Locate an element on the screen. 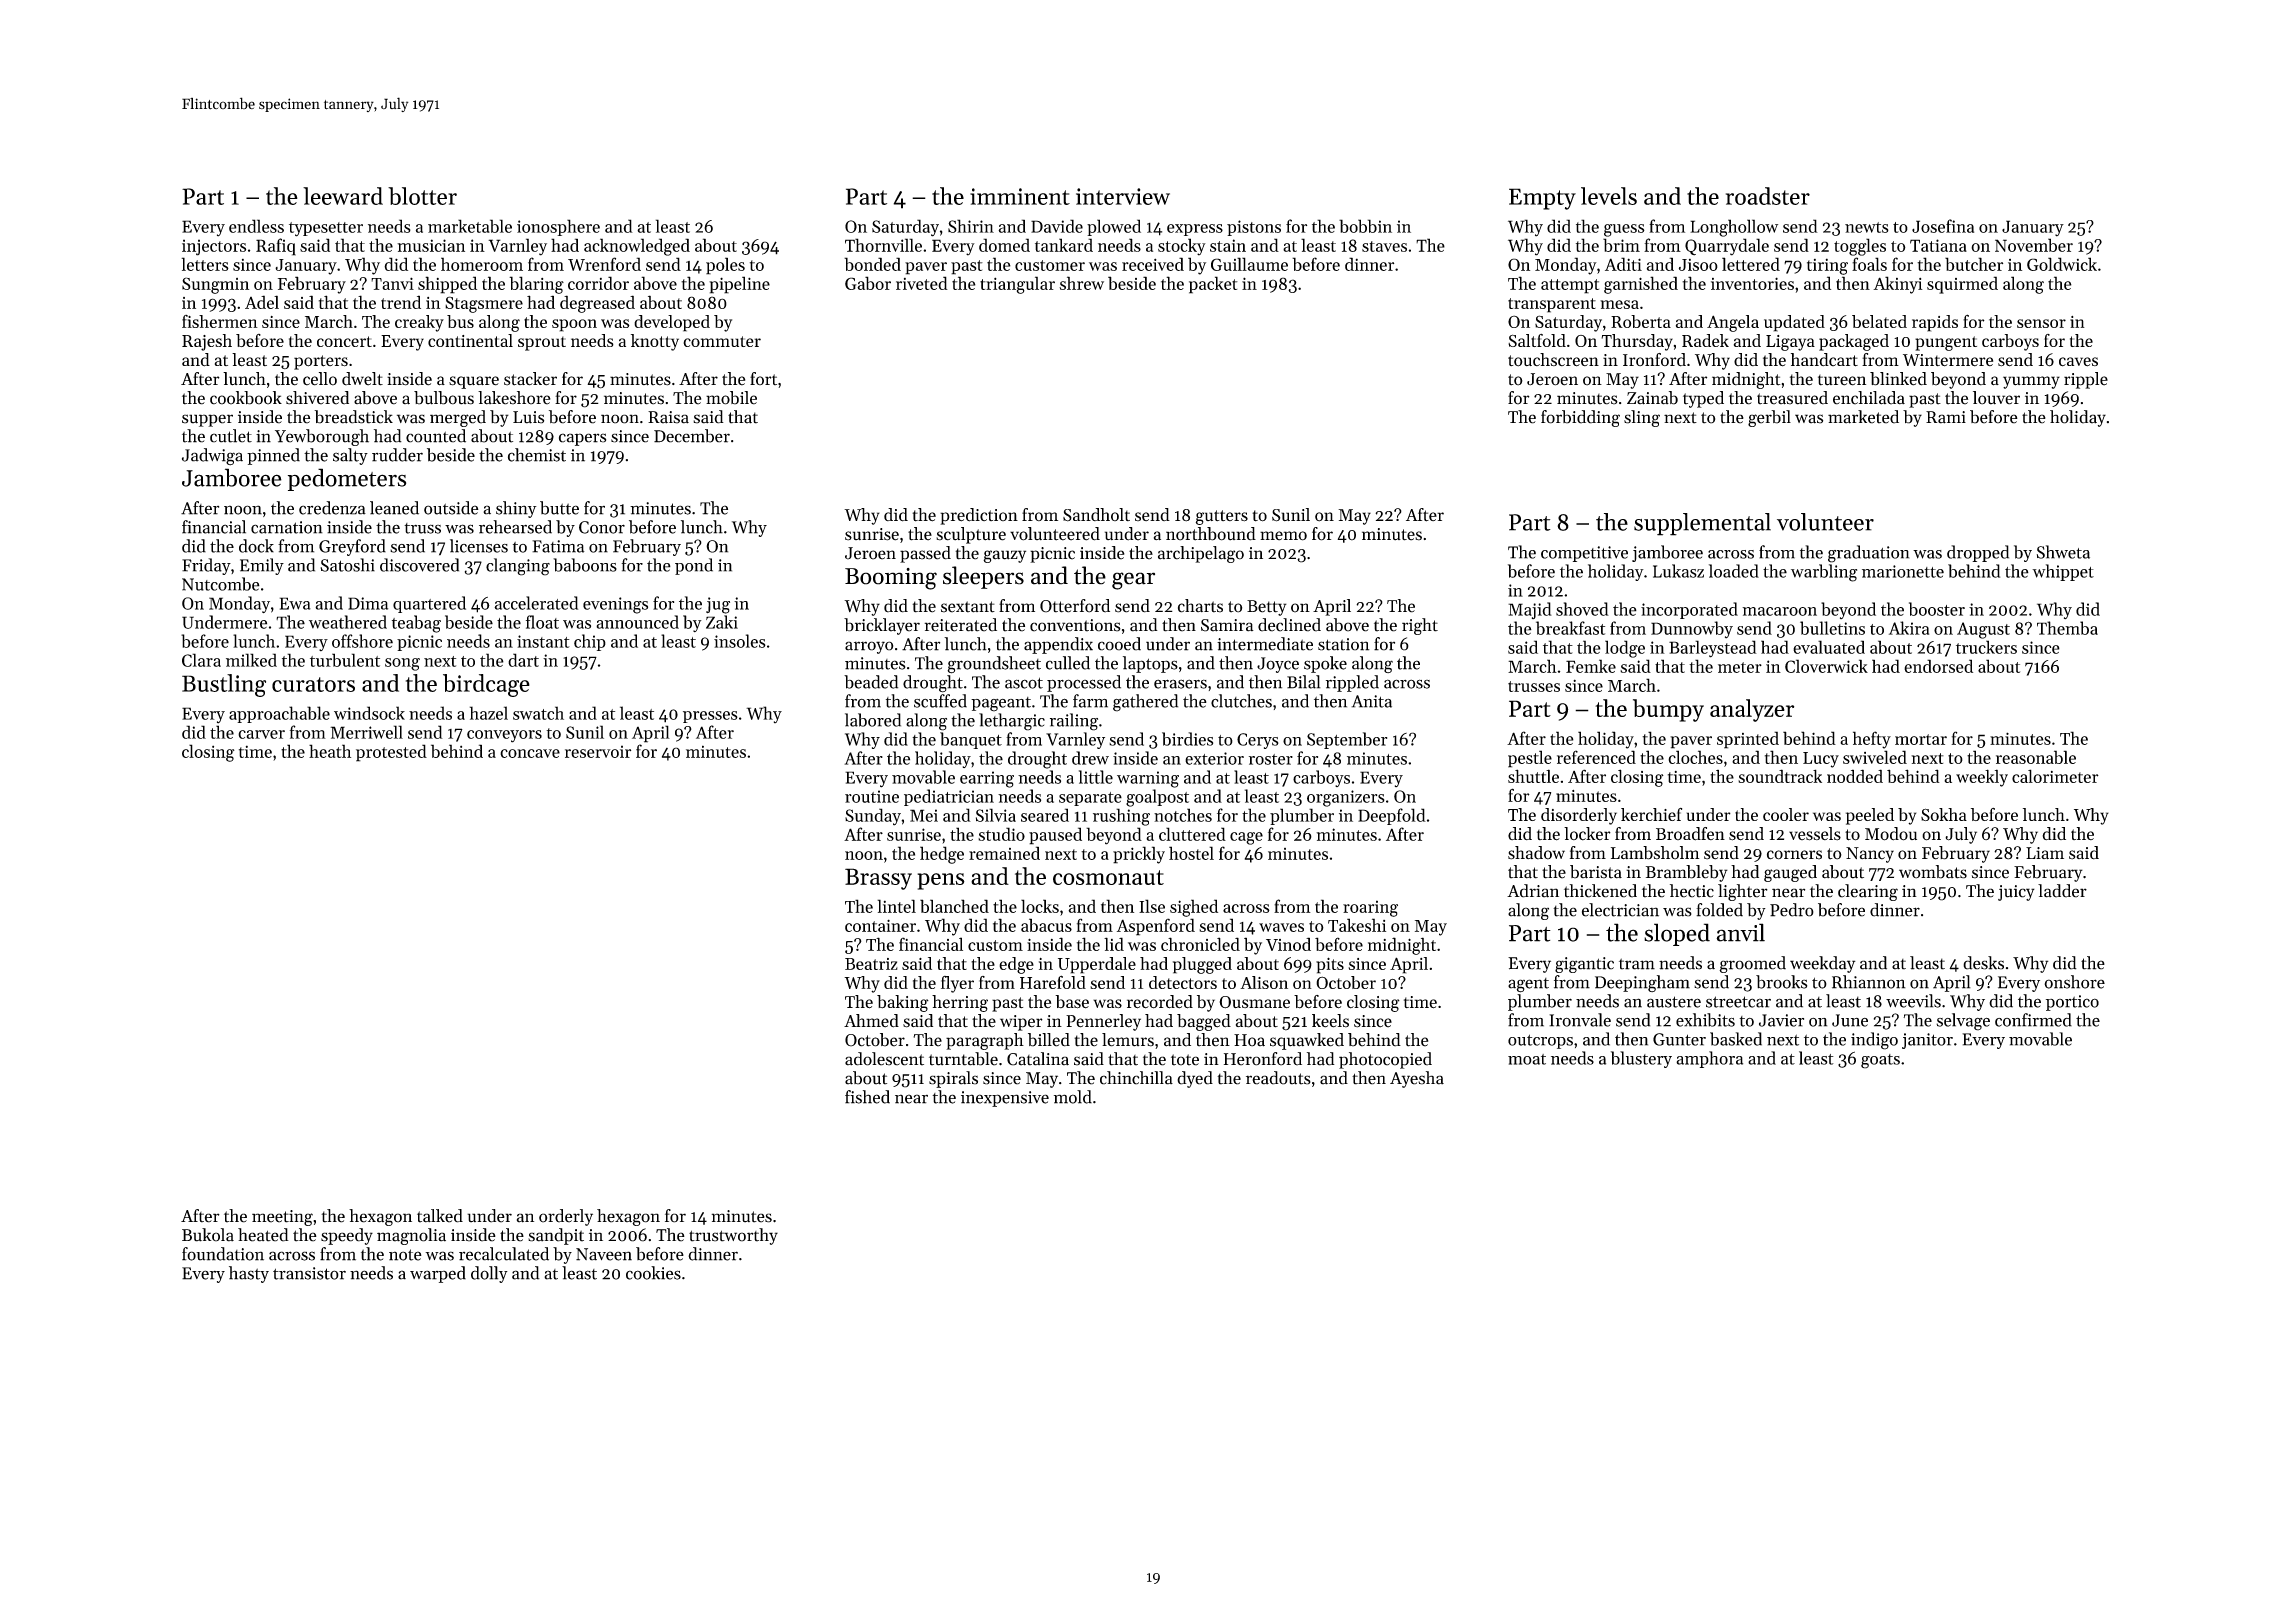 This screenshot has width=2292, height=1620. Dima is located at coordinates (368, 603).
